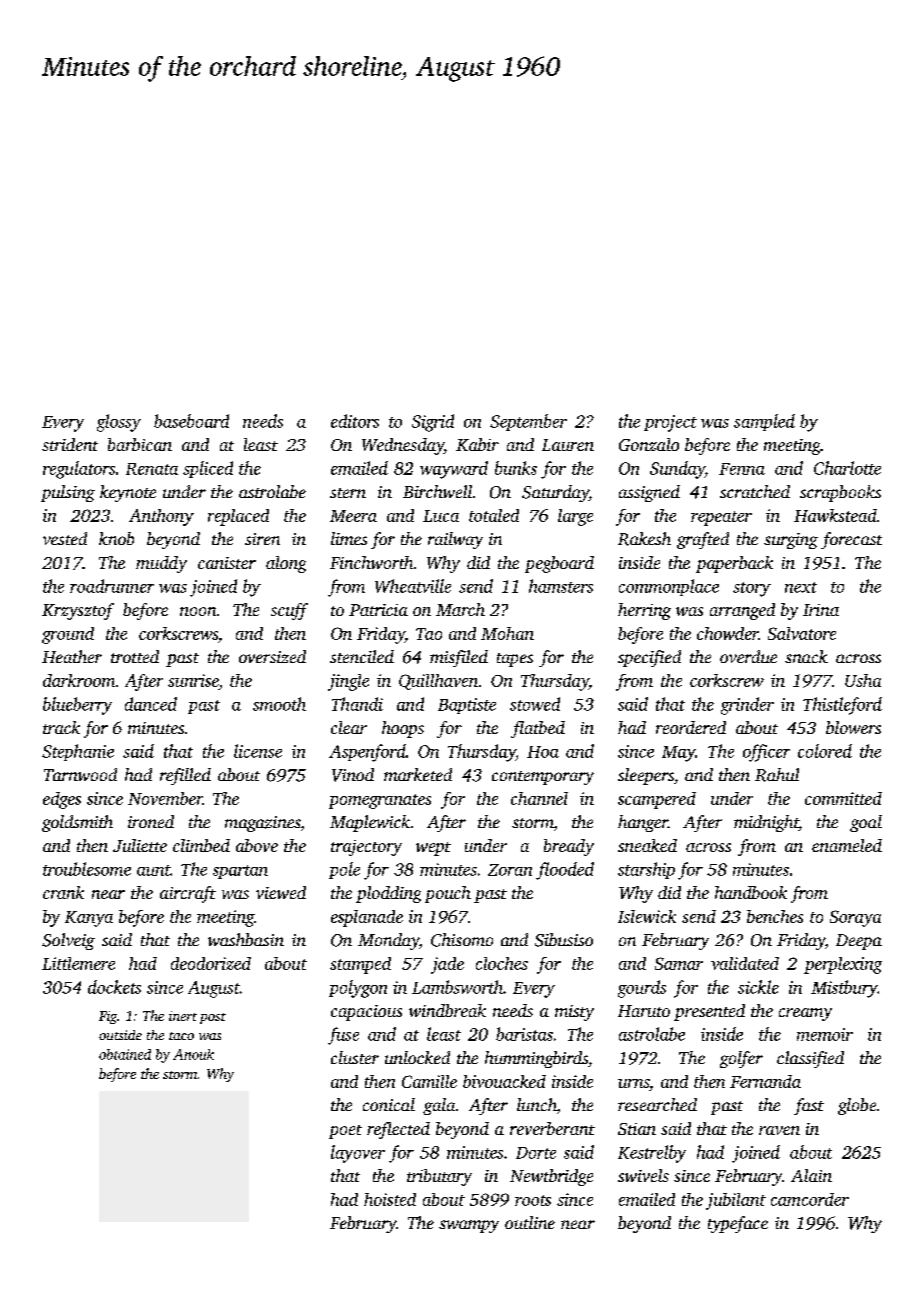  What do you see at coordinates (441, 516) in the image?
I see `Luca` at bounding box center [441, 516].
